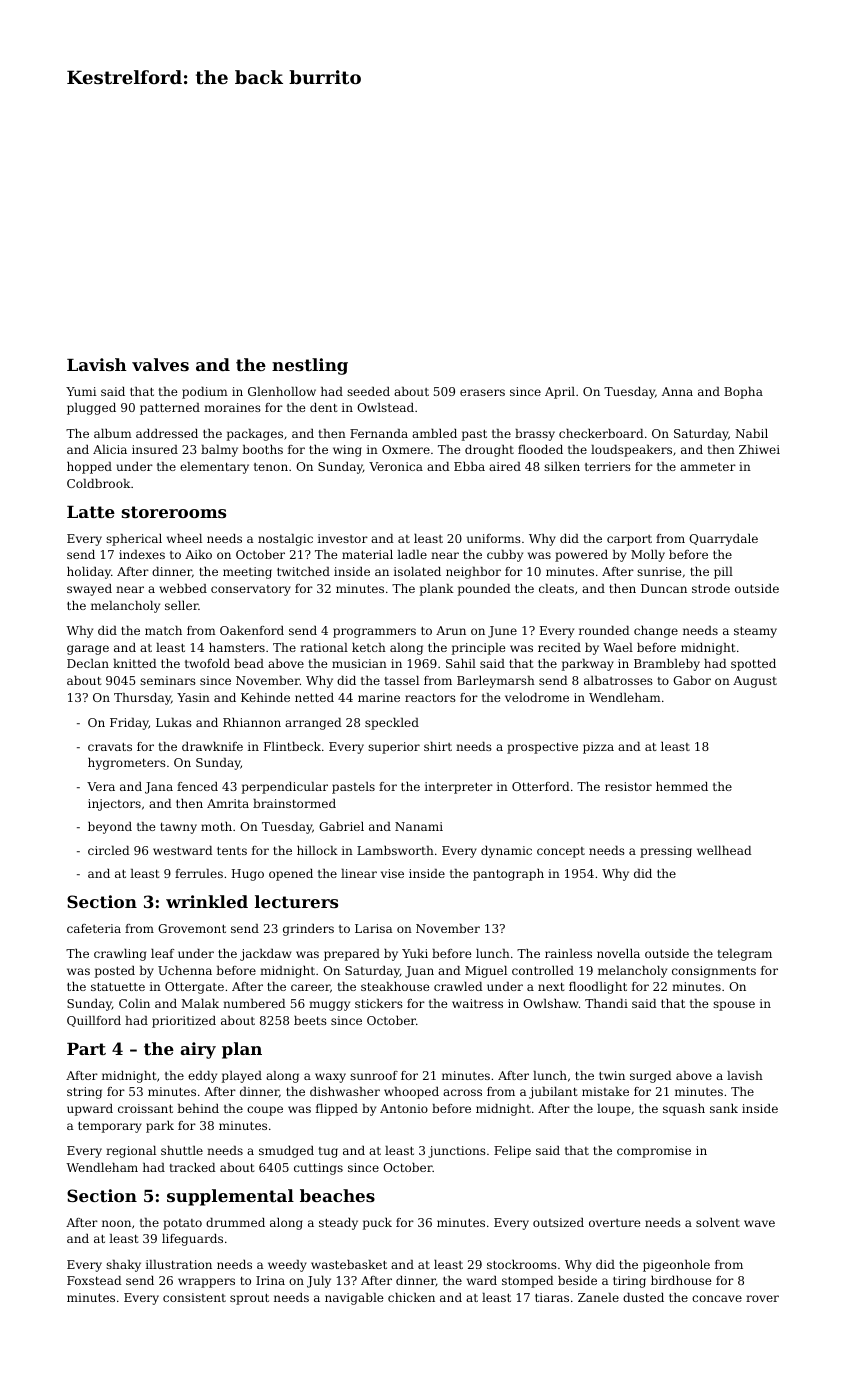 This page has width=849, height=1400. I want to click on telegram, so click(745, 955).
